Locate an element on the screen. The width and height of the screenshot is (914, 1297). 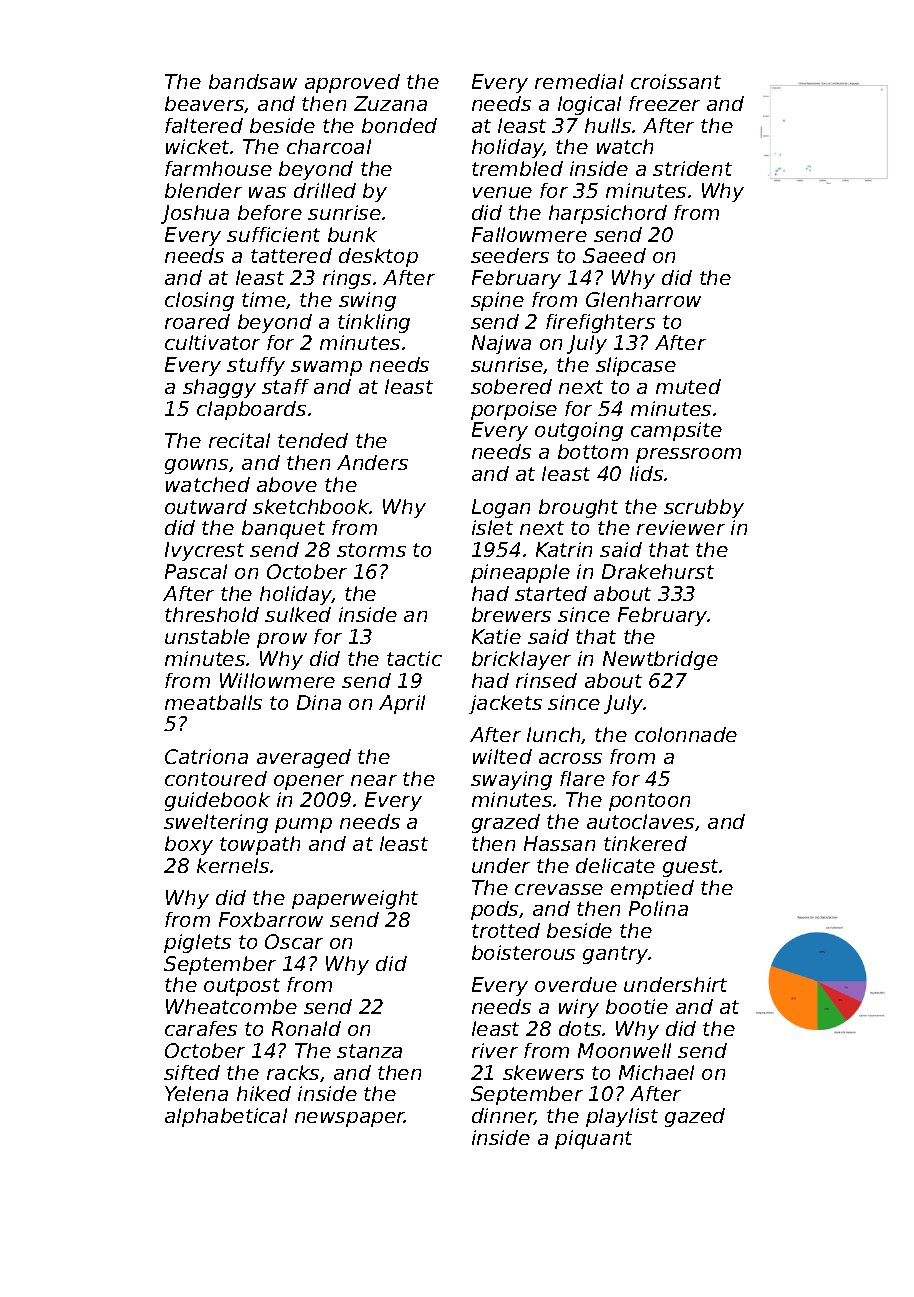
banquet is located at coordinates (283, 529).
